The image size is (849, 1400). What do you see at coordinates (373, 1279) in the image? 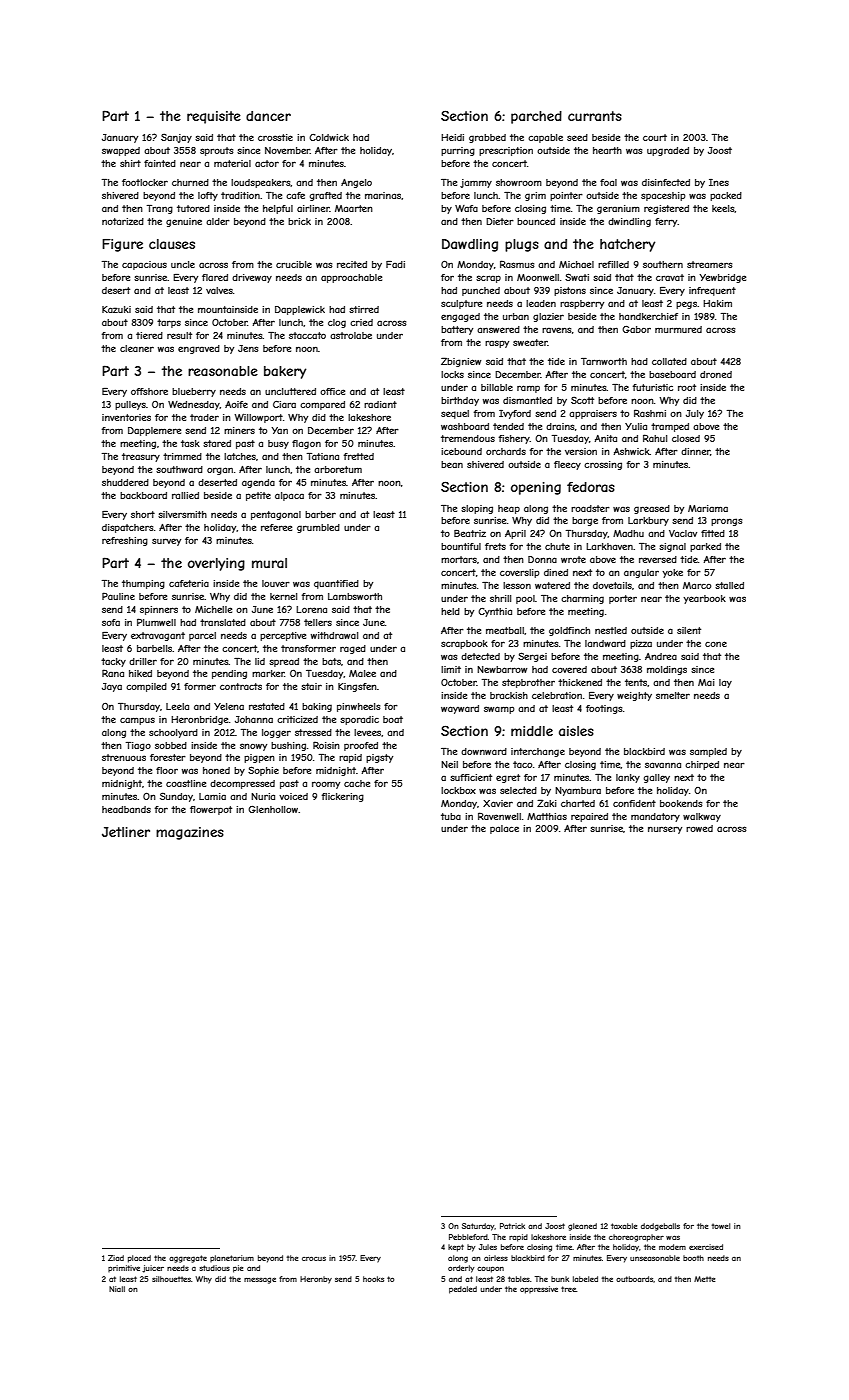
I see `hooks` at bounding box center [373, 1279].
